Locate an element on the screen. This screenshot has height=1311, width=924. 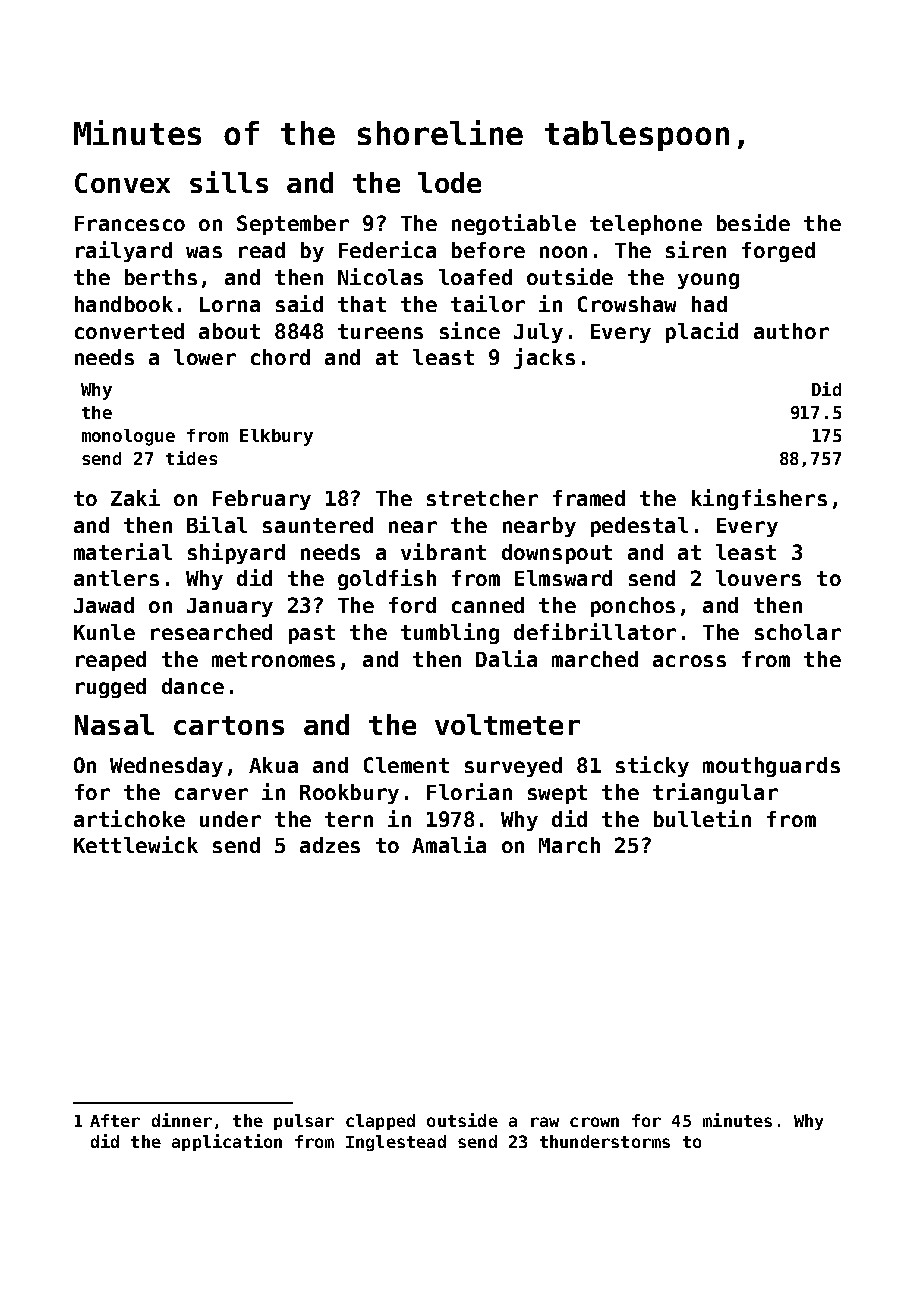
Amalia is located at coordinates (449, 844).
